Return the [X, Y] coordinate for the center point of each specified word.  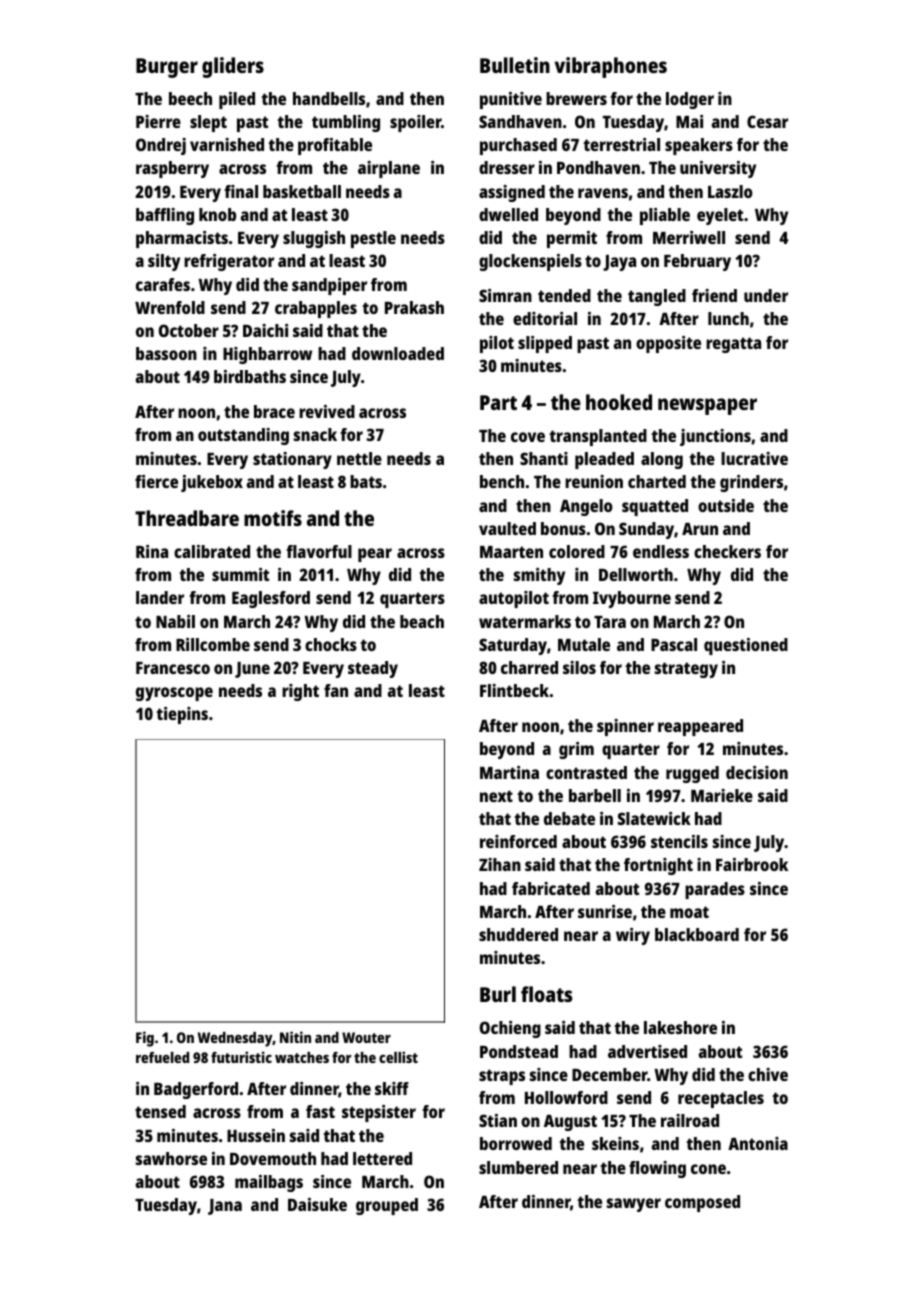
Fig [145, 1039]
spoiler [415, 123]
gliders [233, 67]
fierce [156, 481]
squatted [655, 507]
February [697, 262]
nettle [359, 458]
